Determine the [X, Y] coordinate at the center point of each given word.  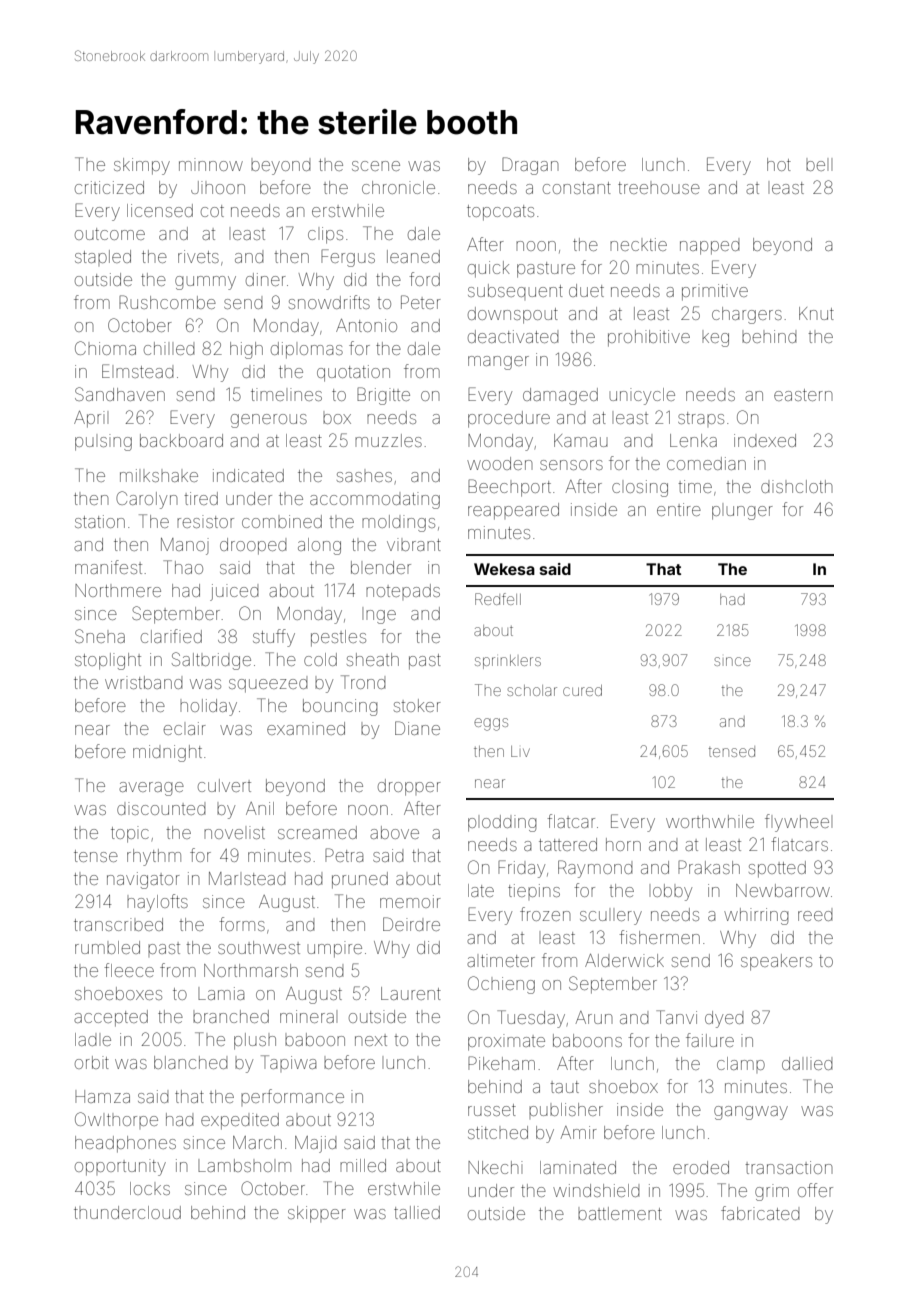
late [481, 890]
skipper [317, 1214]
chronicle [398, 187]
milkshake [159, 475]
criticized [109, 187]
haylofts [157, 903]
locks [150, 1188]
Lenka [693, 440]
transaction [788, 1167]
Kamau [581, 440]
